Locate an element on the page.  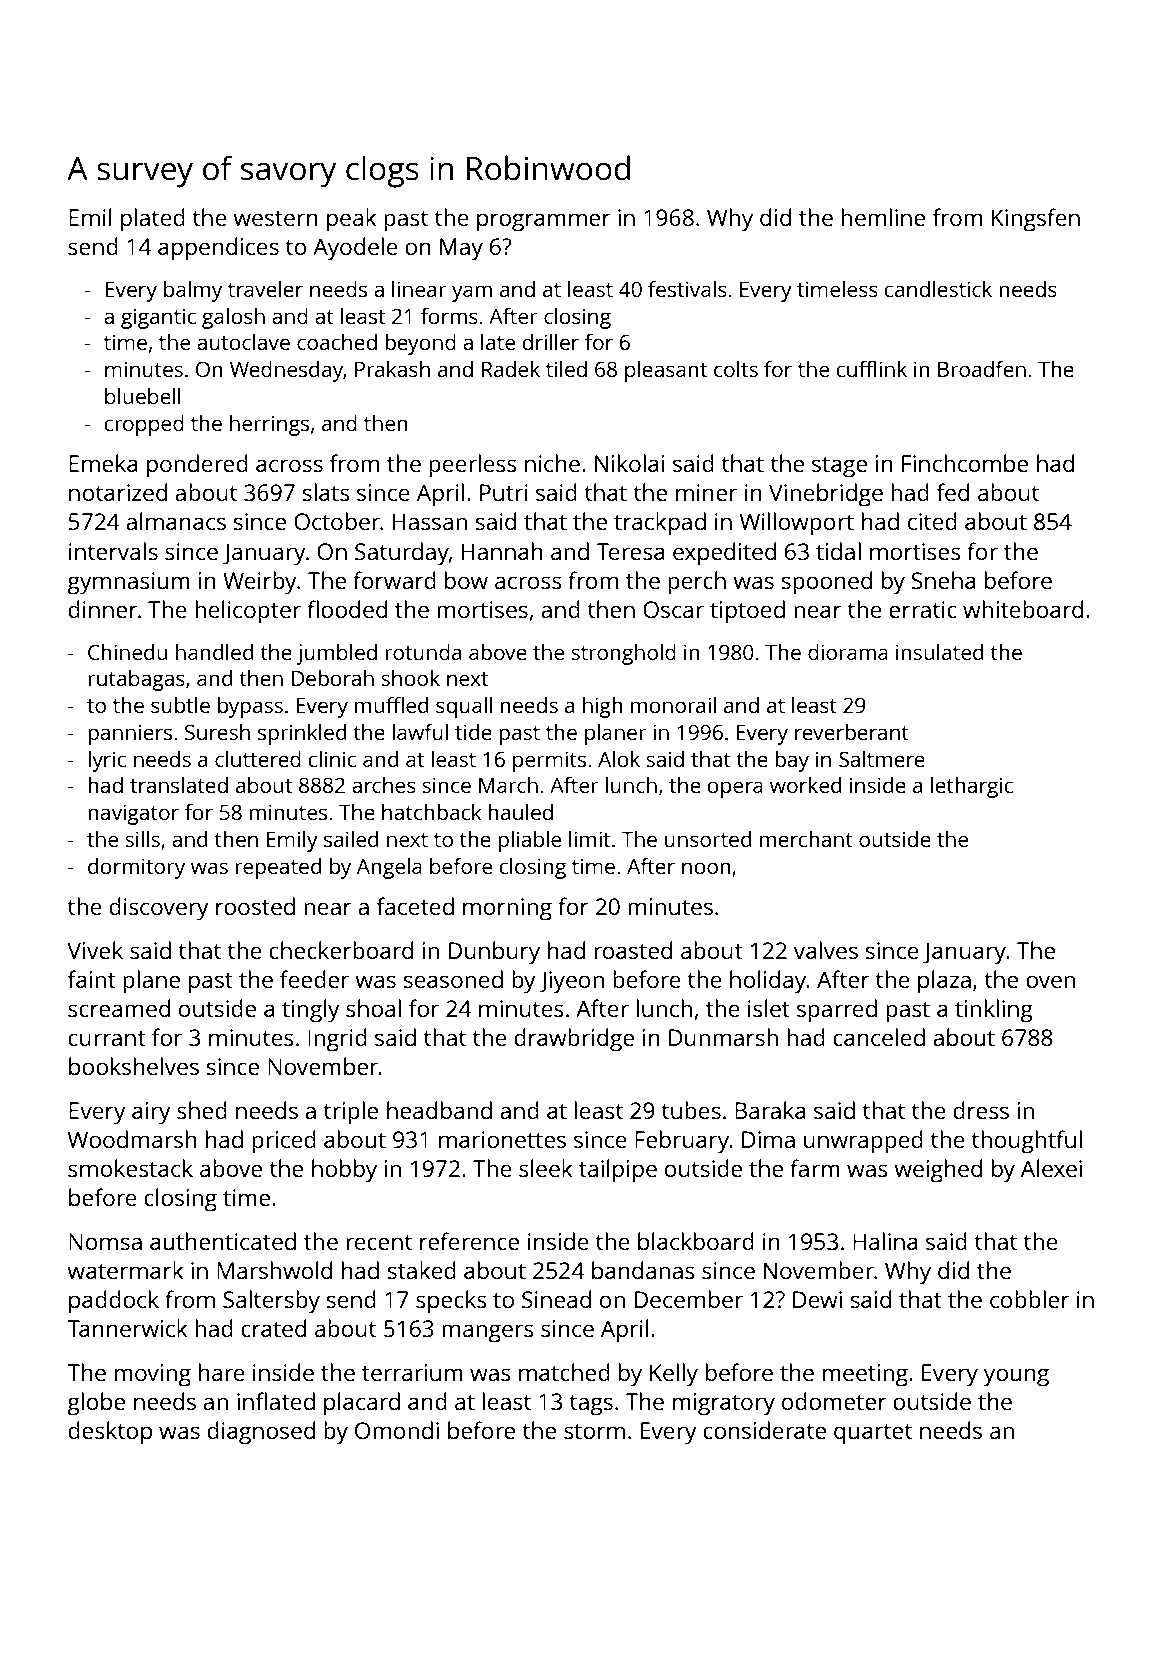
discovery is located at coordinates (159, 909).
